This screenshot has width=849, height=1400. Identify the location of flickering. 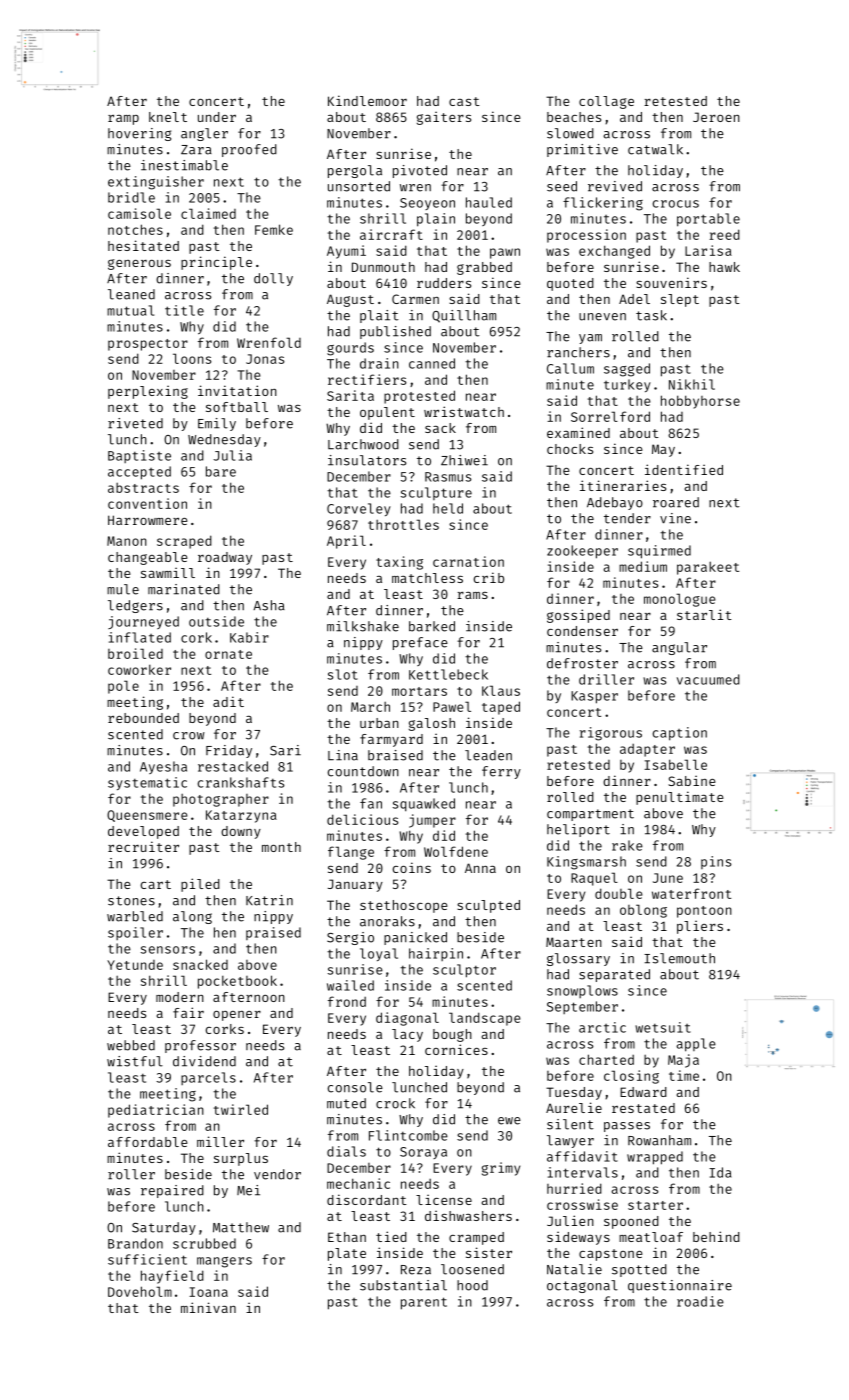
(603, 204).
